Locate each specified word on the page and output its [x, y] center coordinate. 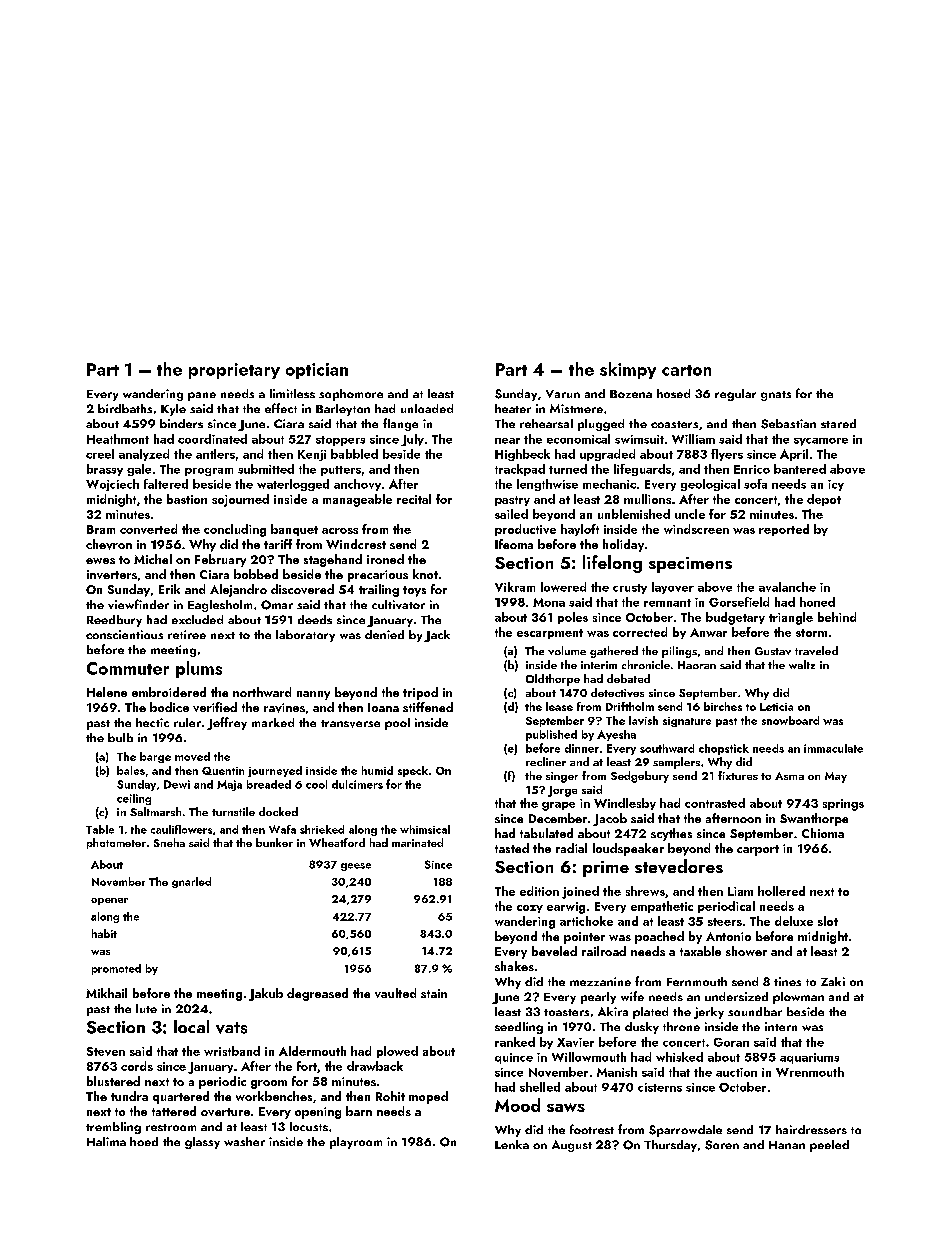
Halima [106, 1141]
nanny [313, 695]
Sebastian [788, 424]
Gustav [773, 651]
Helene [107, 692]
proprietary [234, 371]
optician [317, 371]
